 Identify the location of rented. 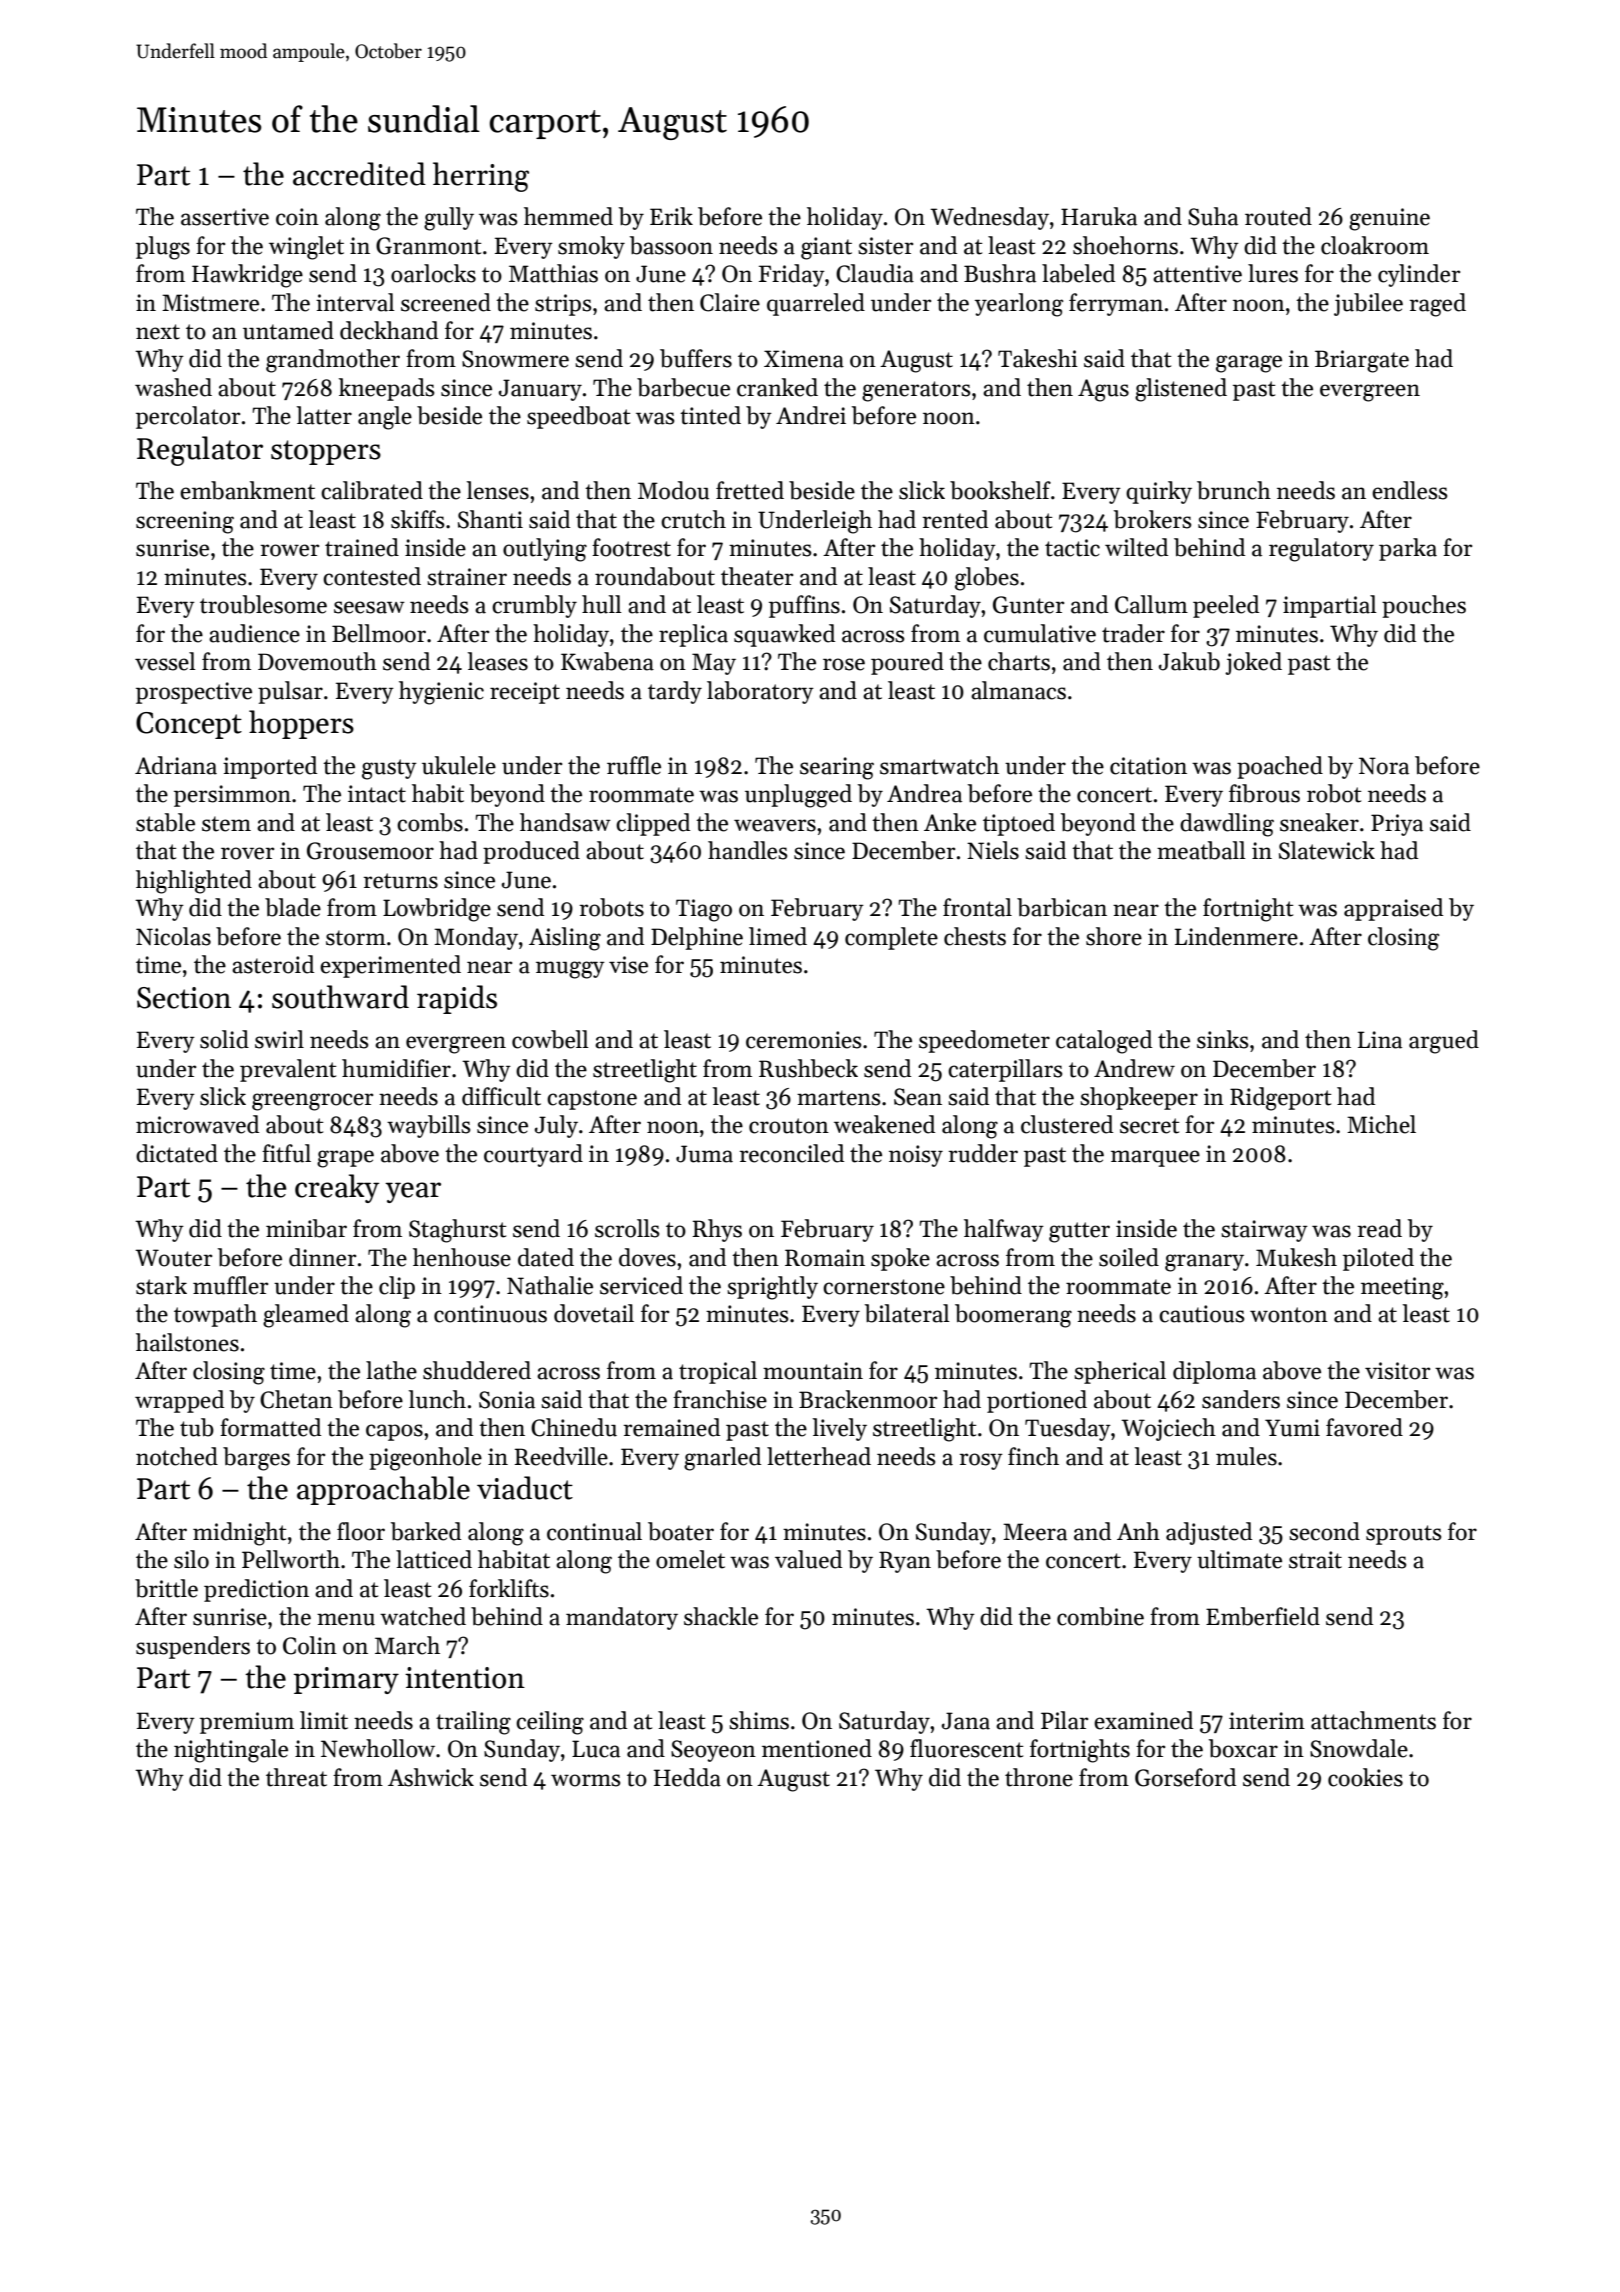
(955, 519).
